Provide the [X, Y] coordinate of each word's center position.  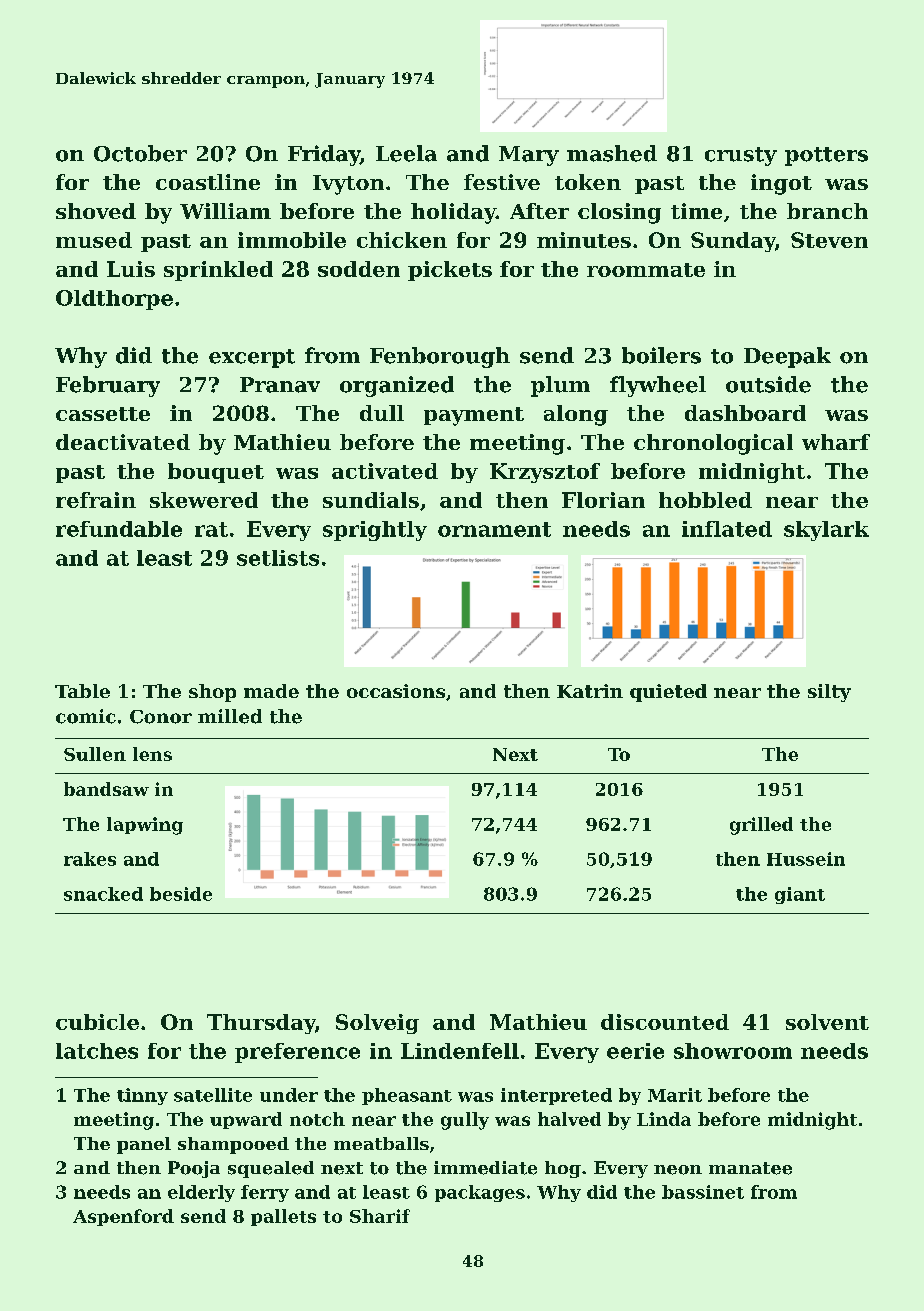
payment [474, 416]
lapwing [145, 826]
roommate [646, 270]
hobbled [705, 500]
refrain [96, 500]
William [225, 211]
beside [181, 894]
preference [297, 1053]
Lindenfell [460, 1051]
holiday [453, 213]
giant [800, 895]
